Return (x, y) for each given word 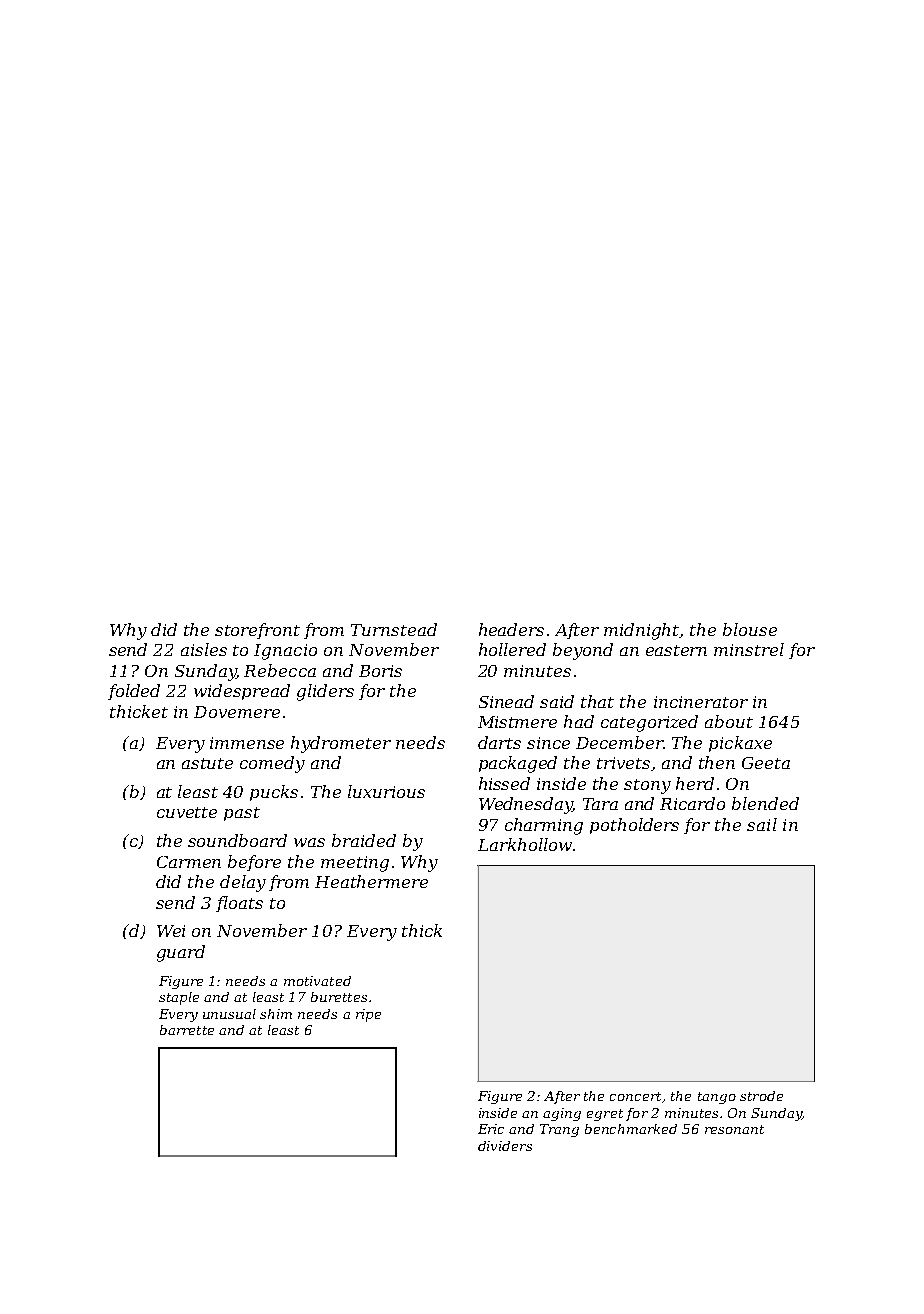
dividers (505, 1146)
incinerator (701, 702)
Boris (380, 671)
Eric (491, 1129)
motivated (317, 981)
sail (762, 824)
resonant (734, 1129)
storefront (257, 631)
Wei (171, 931)
